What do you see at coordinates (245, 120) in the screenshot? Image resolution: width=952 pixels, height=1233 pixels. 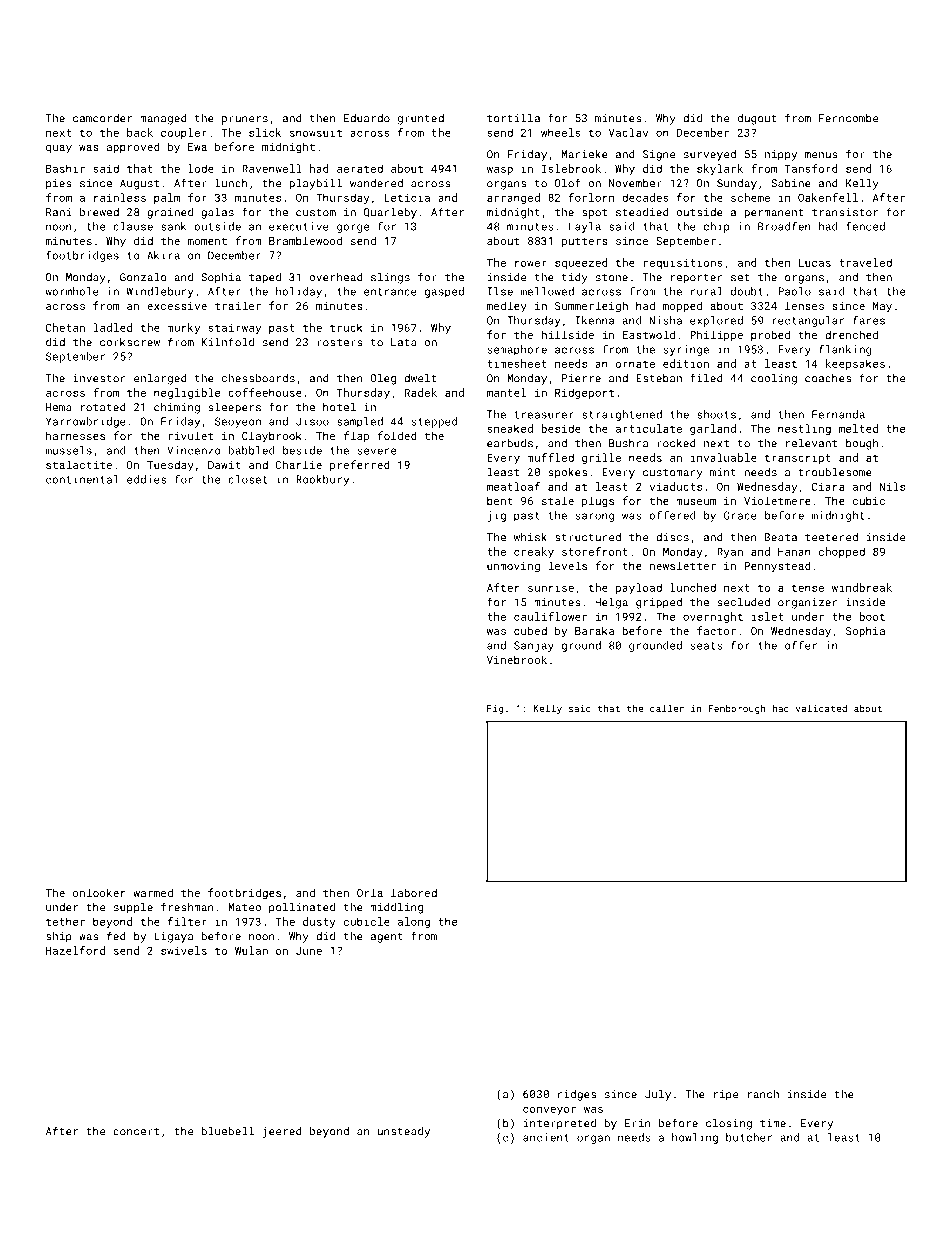 I see `pruners` at bounding box center [245, 120].
